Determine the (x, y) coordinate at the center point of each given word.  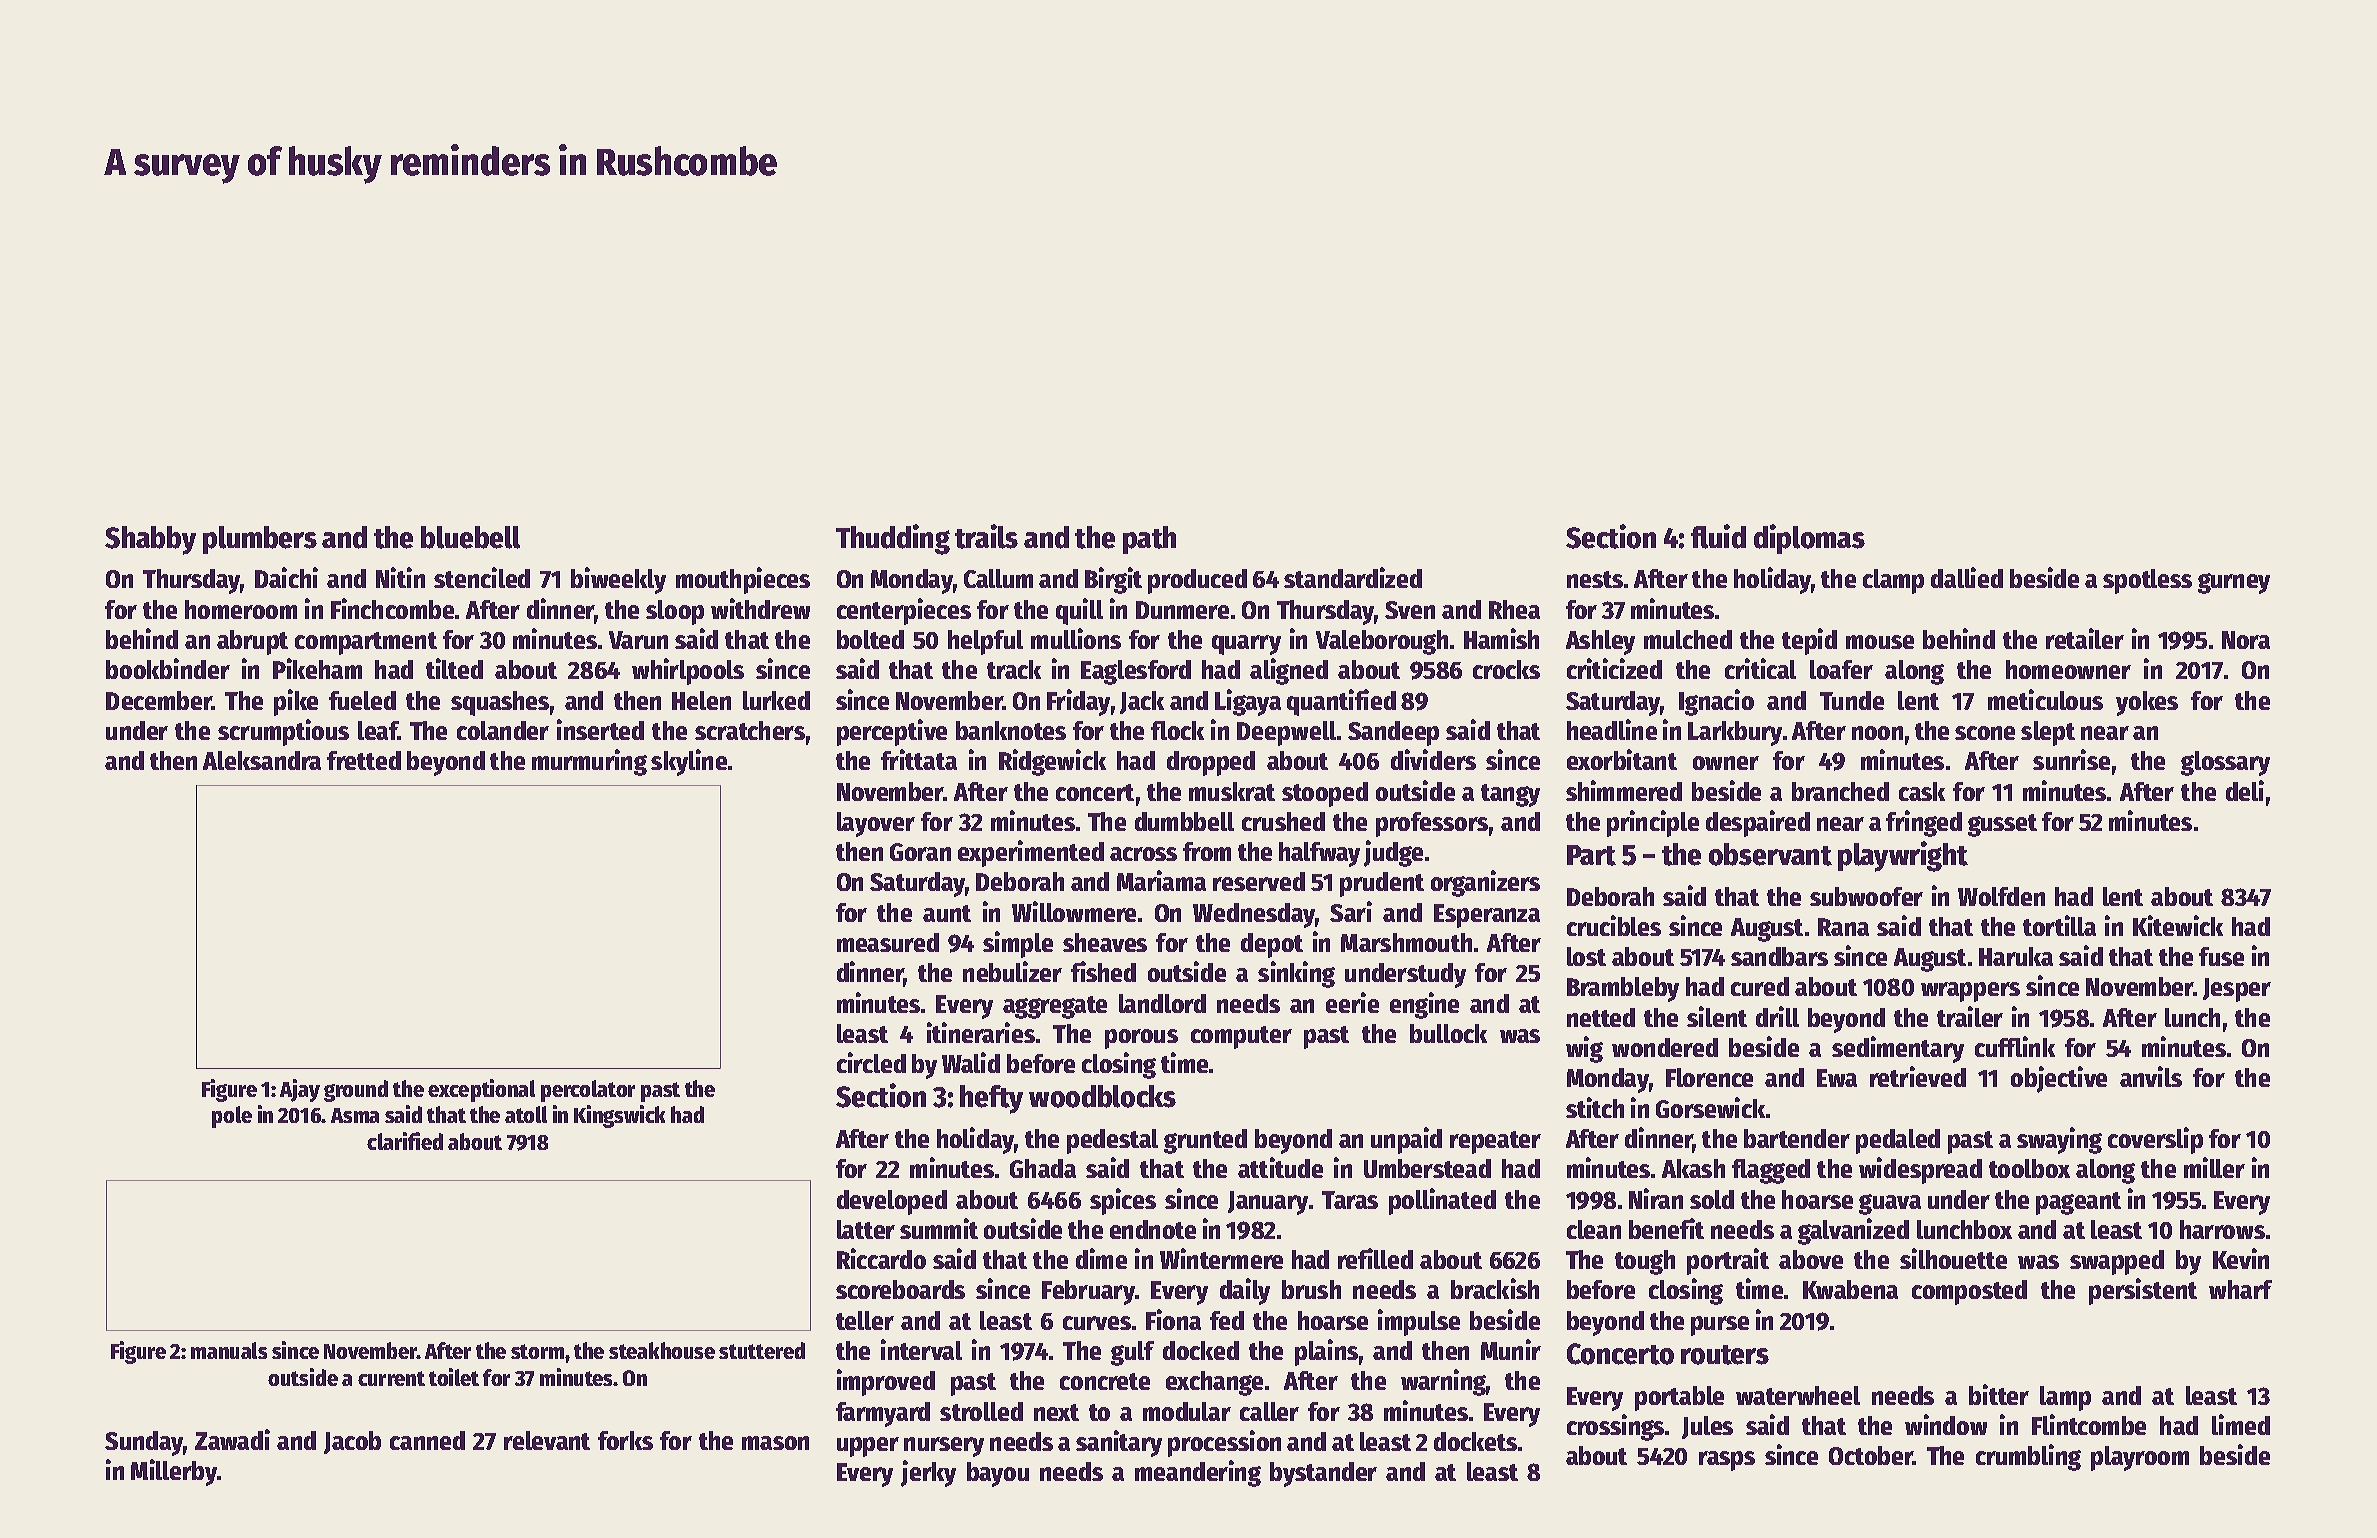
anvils (2151, 1076)
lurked (776, 700)
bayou (998, 1474)
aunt (947, 913)
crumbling (2028, 1457)
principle (1653, 823)
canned (427, 1440)
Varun (638, 640)
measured (888, 942)
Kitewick (2178, 925)
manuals (229, 1350)
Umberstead (1427, 1168)
